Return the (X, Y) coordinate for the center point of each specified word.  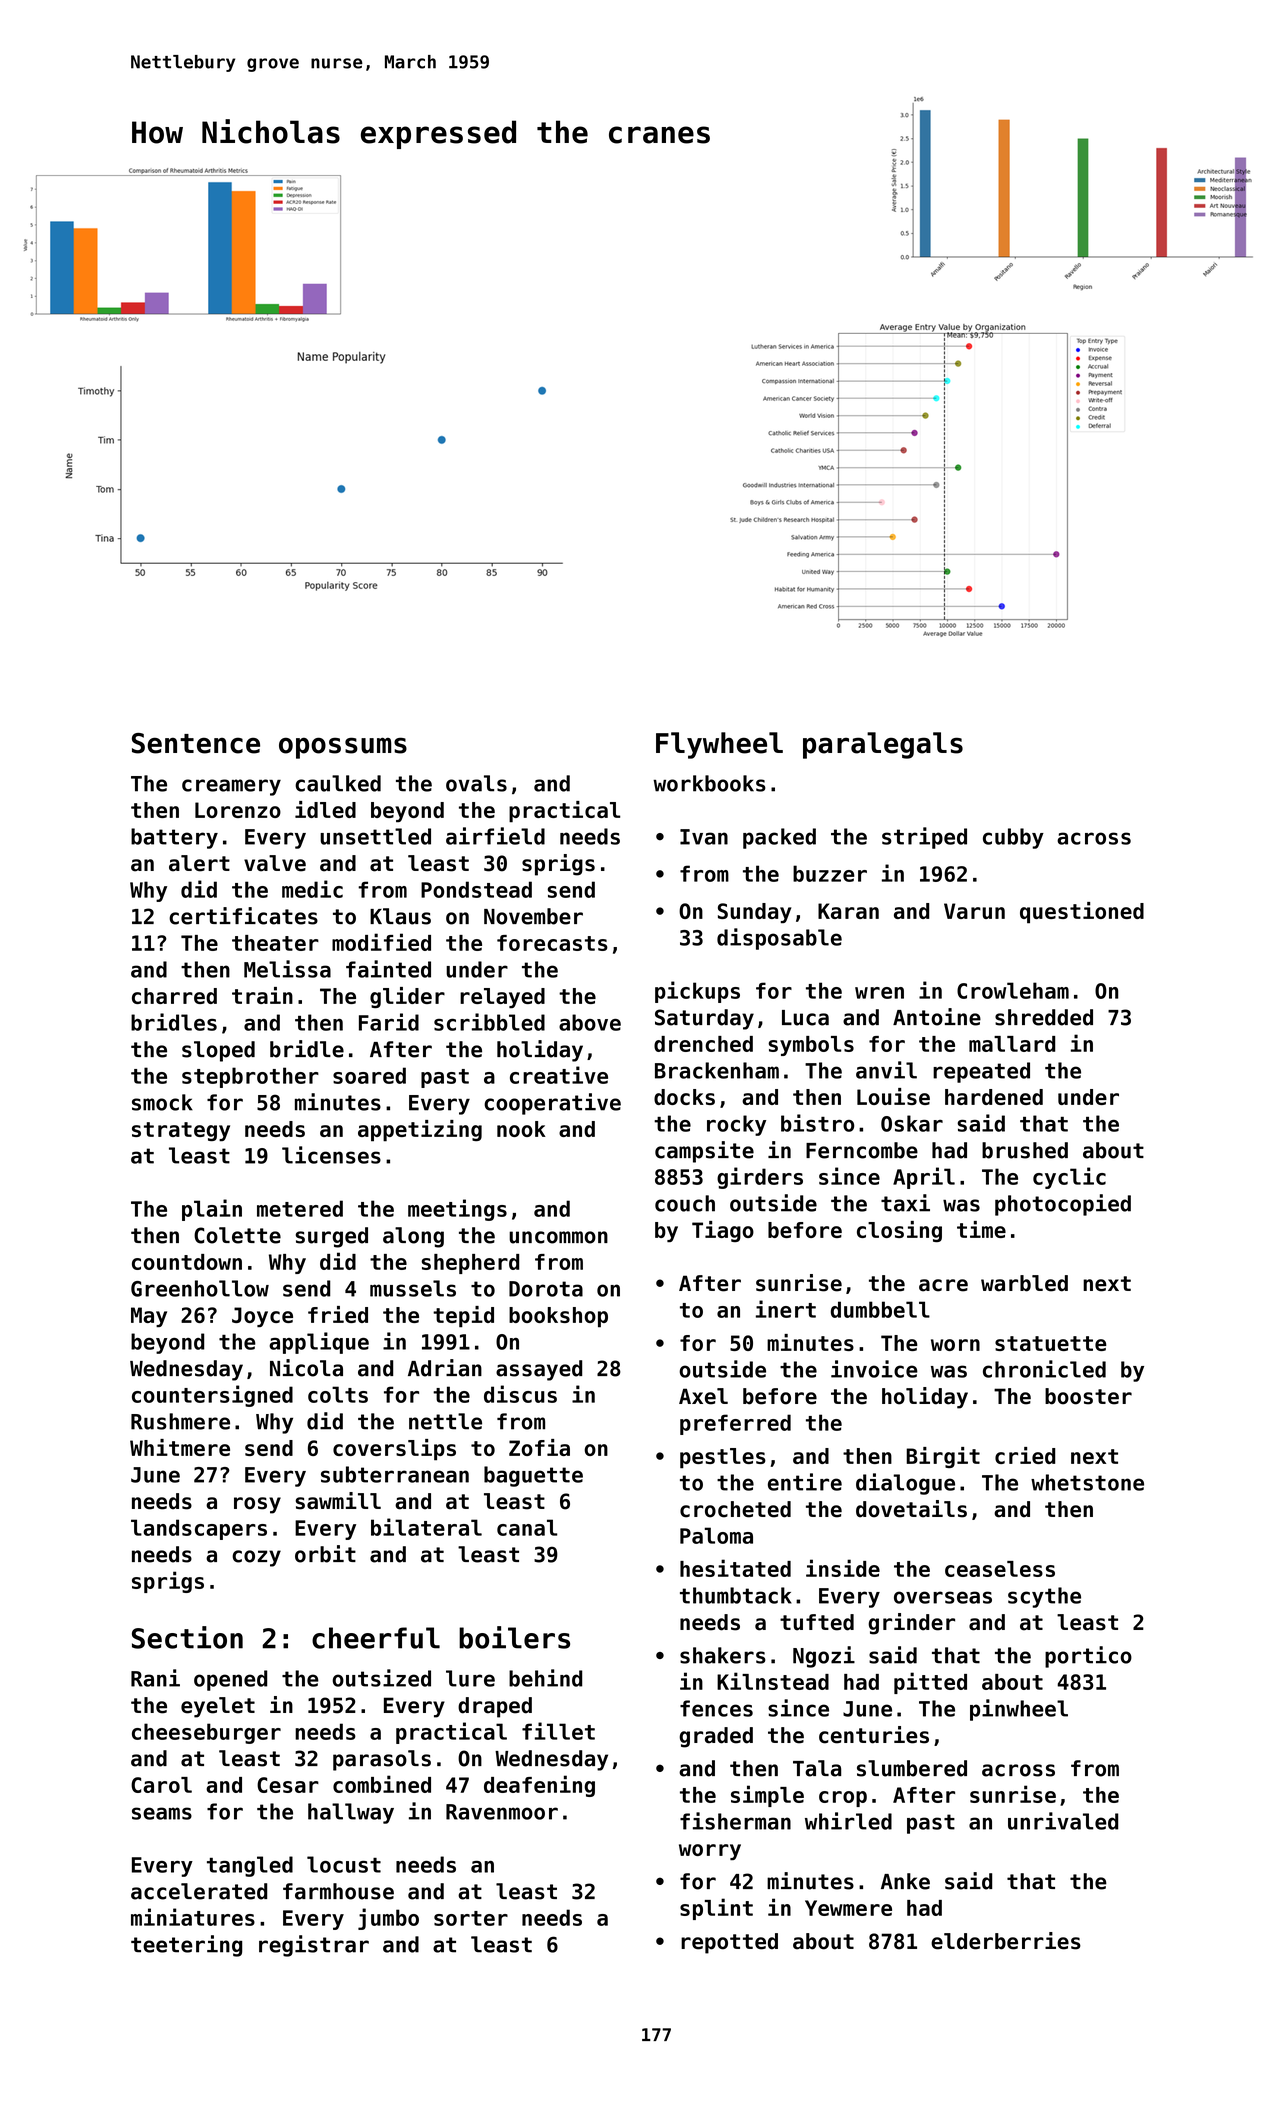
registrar (314, 1946)
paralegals (883, 745)
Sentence (196, 743)
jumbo (388, 1919)
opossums (343, 748)
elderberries (1006, 1941)
